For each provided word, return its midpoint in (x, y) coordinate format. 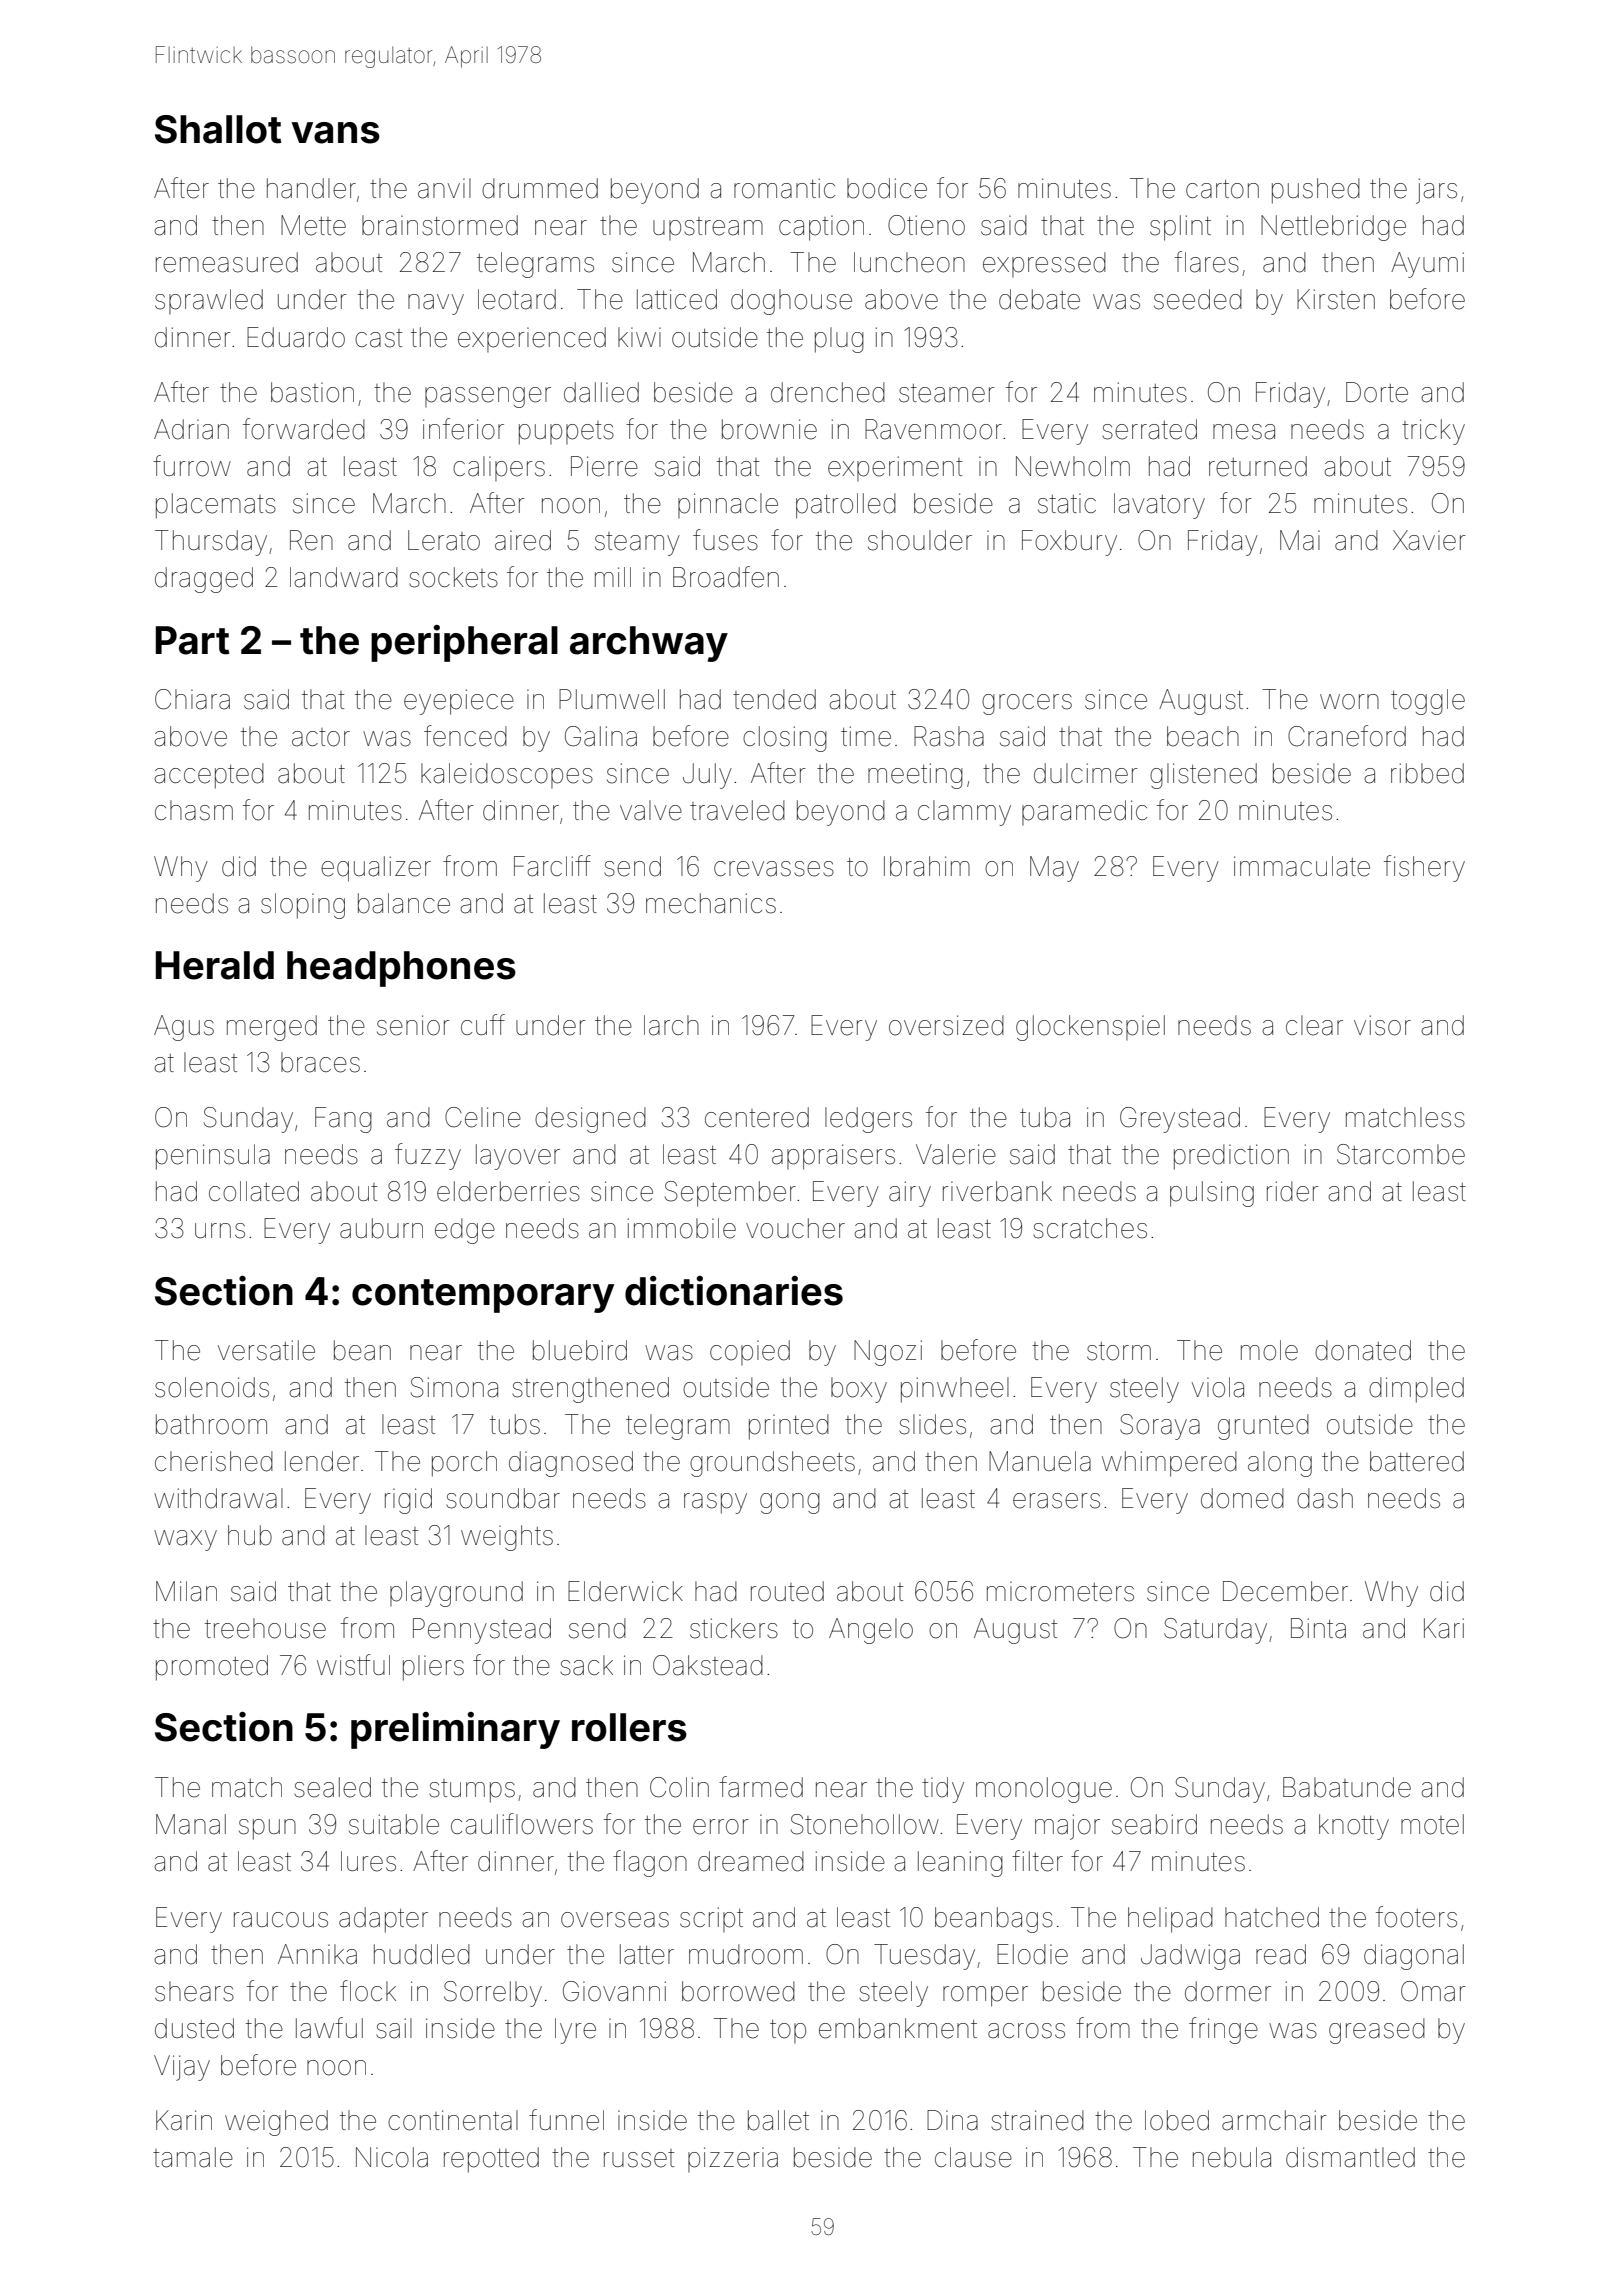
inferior (463, 429)
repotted (491, 2160)
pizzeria (733, 2159)
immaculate (1302, 866)
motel (1432, 1824)
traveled (737, 810)
